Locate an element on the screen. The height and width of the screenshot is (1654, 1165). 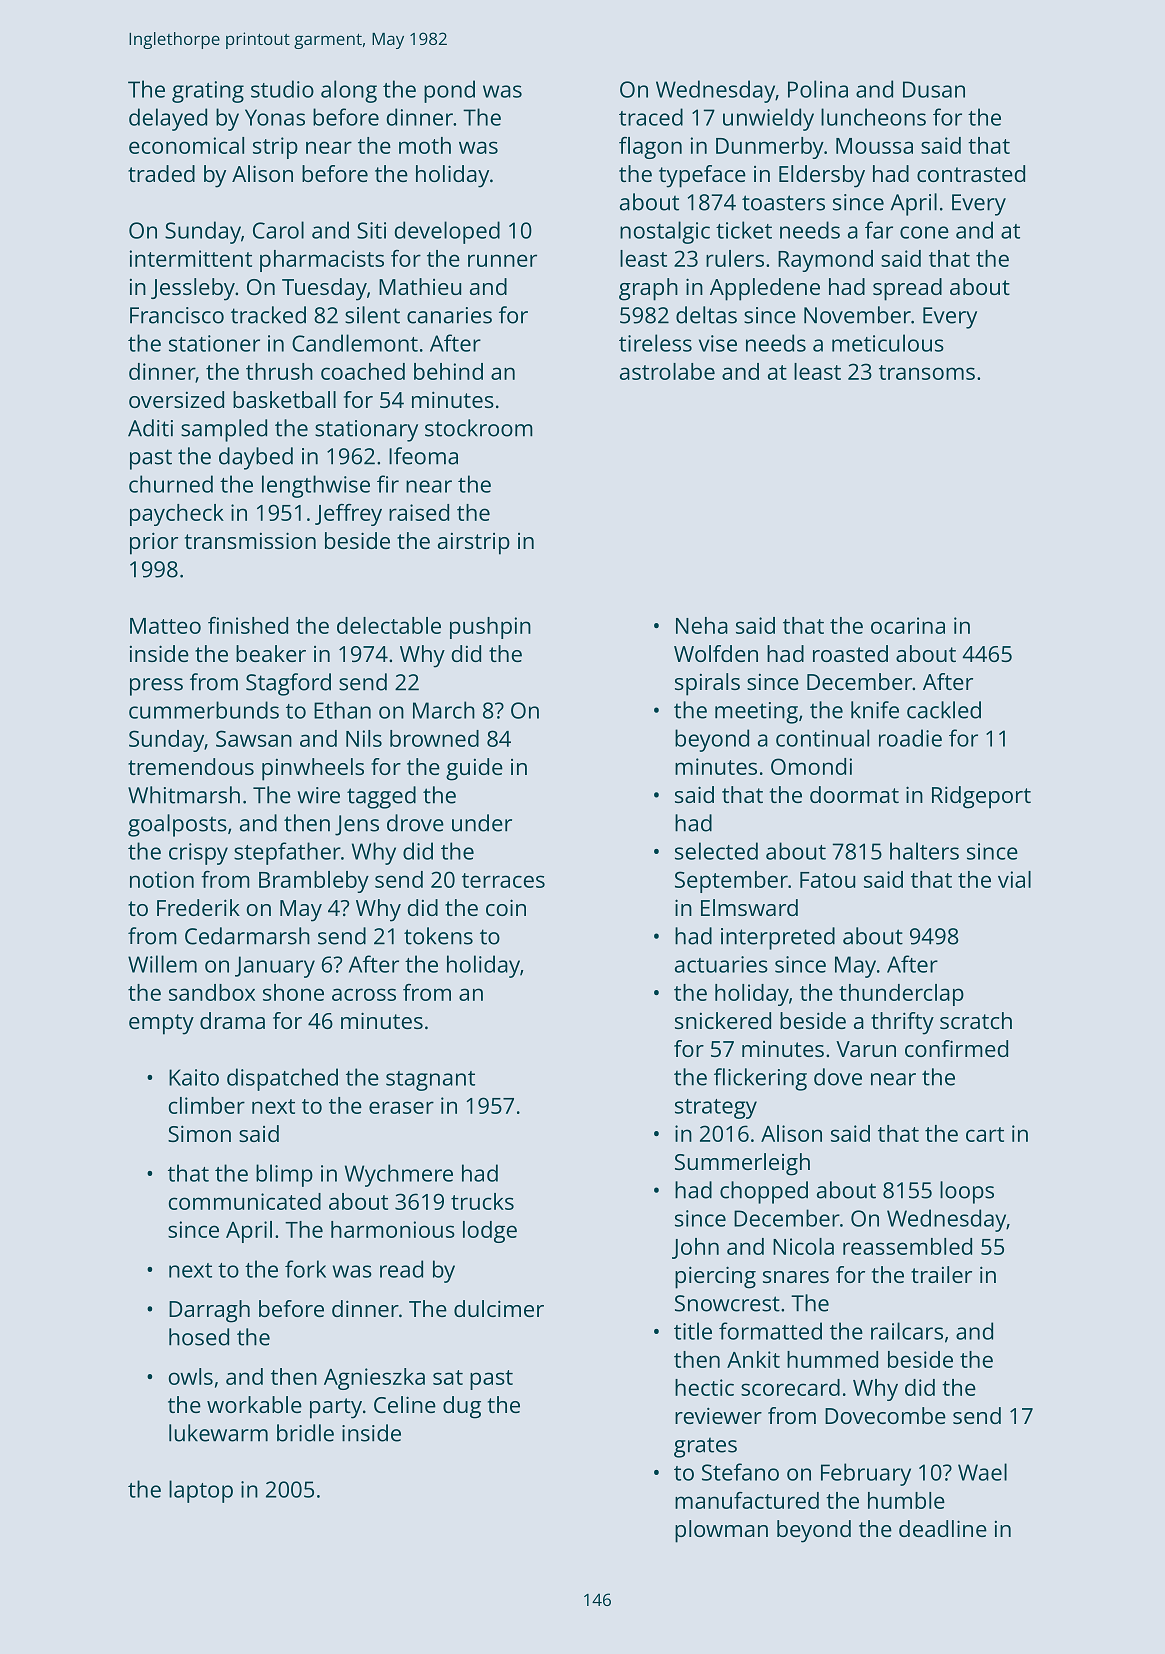
Simon is located at coordinates (199, 1133).
